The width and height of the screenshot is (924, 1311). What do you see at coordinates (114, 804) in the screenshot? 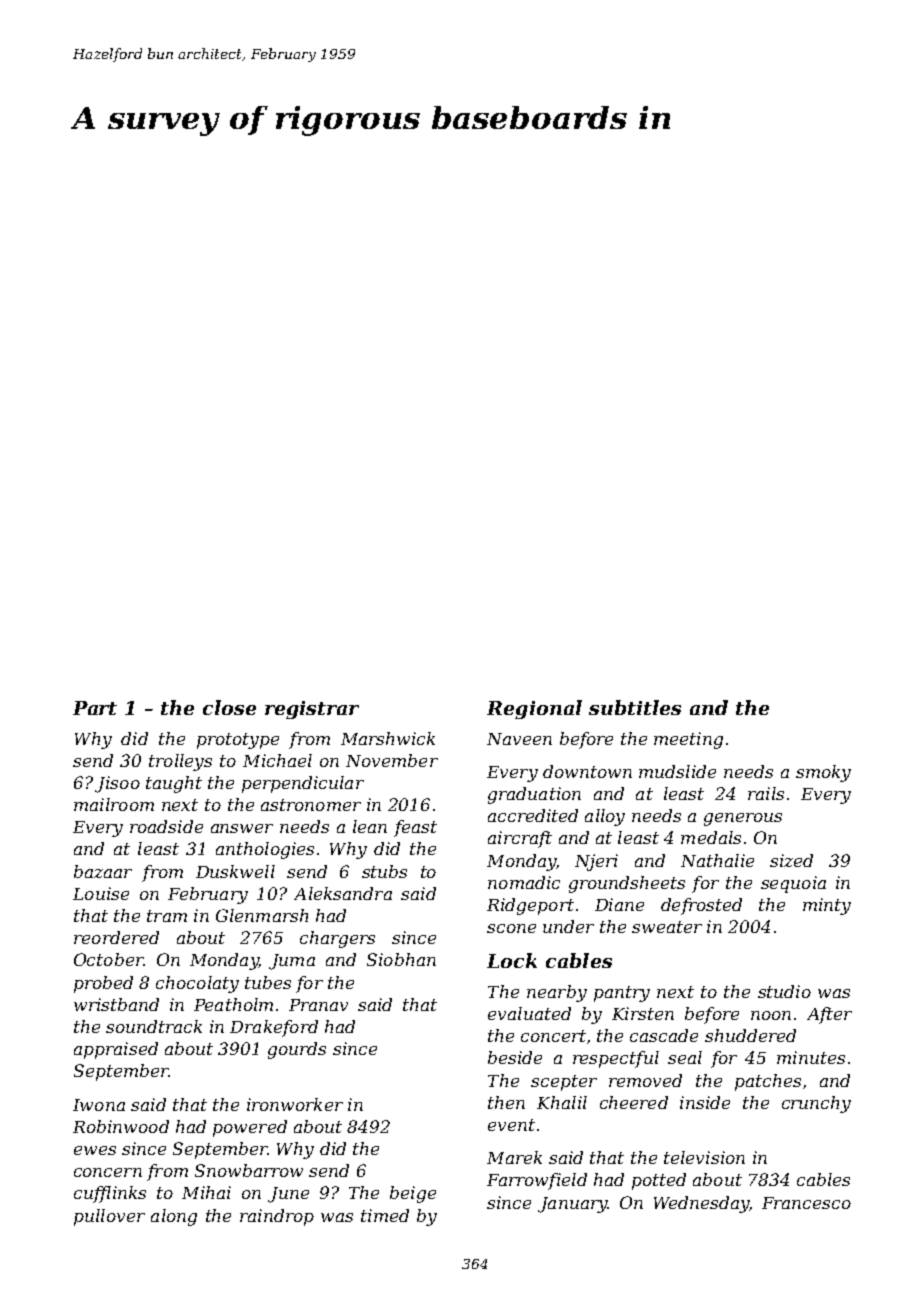
I see `mailroom` at bounding box center [114, 804].
